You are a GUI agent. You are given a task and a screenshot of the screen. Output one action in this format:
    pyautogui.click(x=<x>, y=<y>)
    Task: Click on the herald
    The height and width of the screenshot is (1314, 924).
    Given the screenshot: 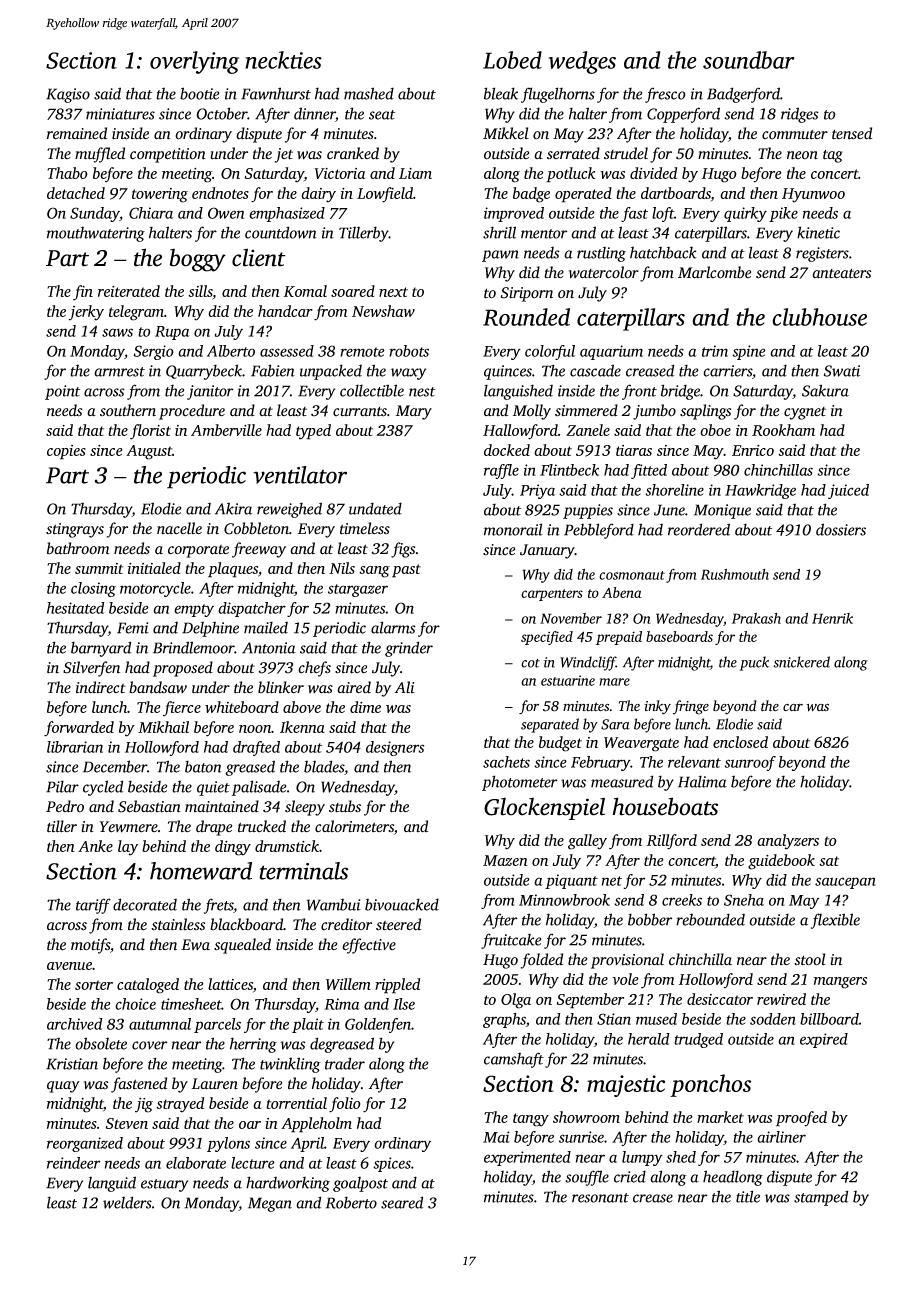 What is the action you would take?
    pyautogui.click(x=649, y=1039)
